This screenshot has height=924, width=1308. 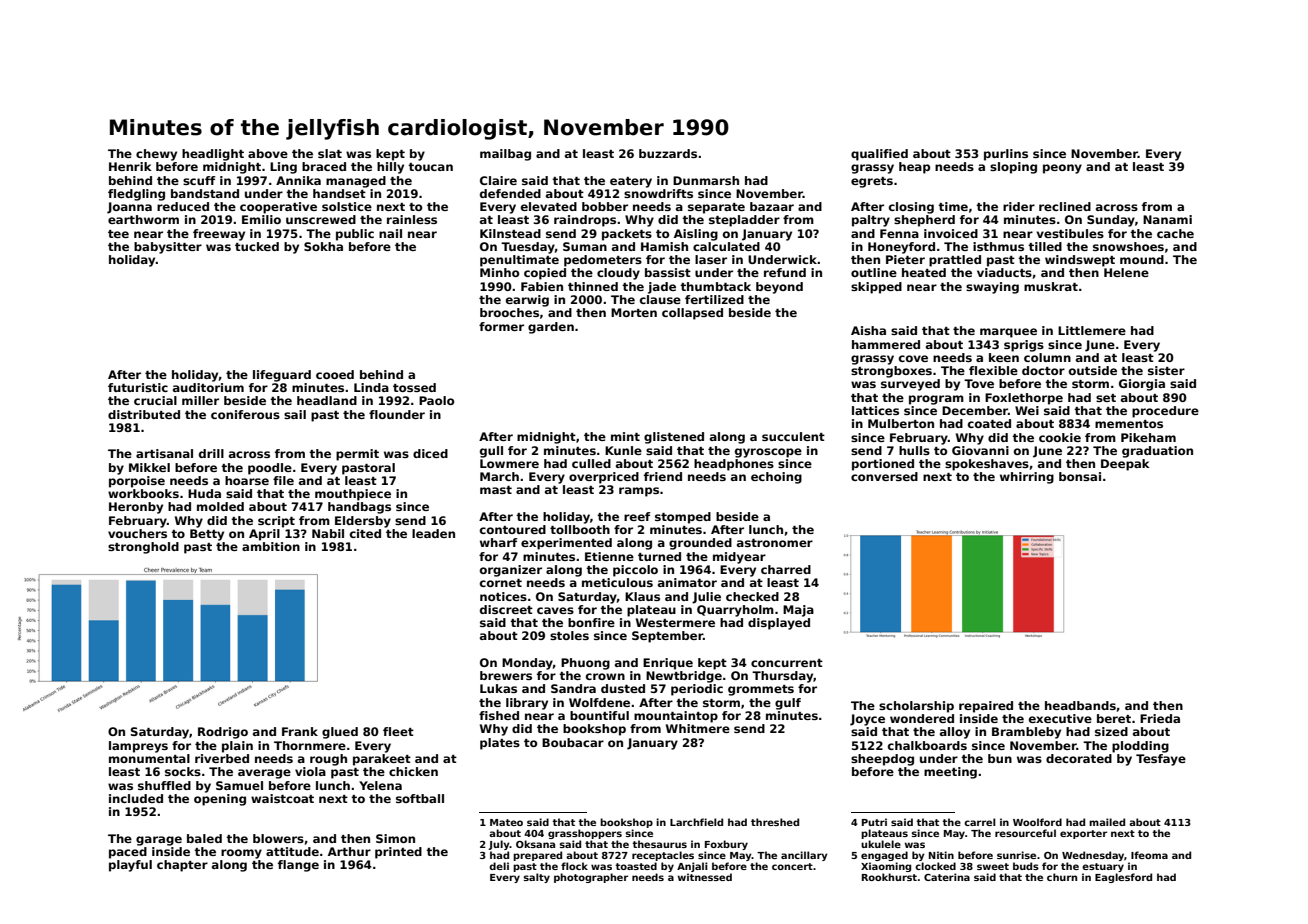 What do you see at coordinates (321, 219) in the screenshot?
I see `unscrewed` at bounding box center [321, 219].
